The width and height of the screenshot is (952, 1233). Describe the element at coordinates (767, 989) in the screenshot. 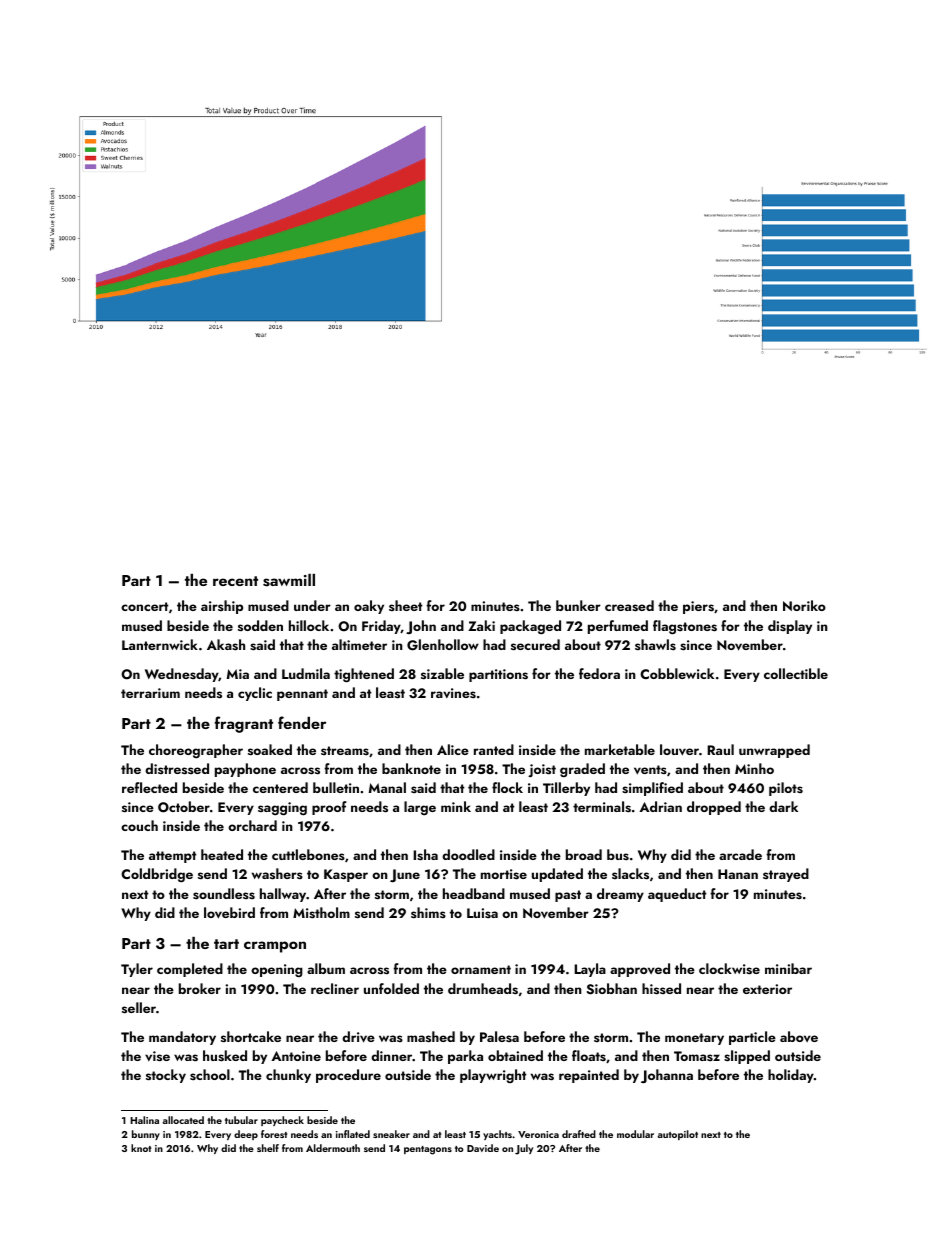

I see `exterior` at that location.
